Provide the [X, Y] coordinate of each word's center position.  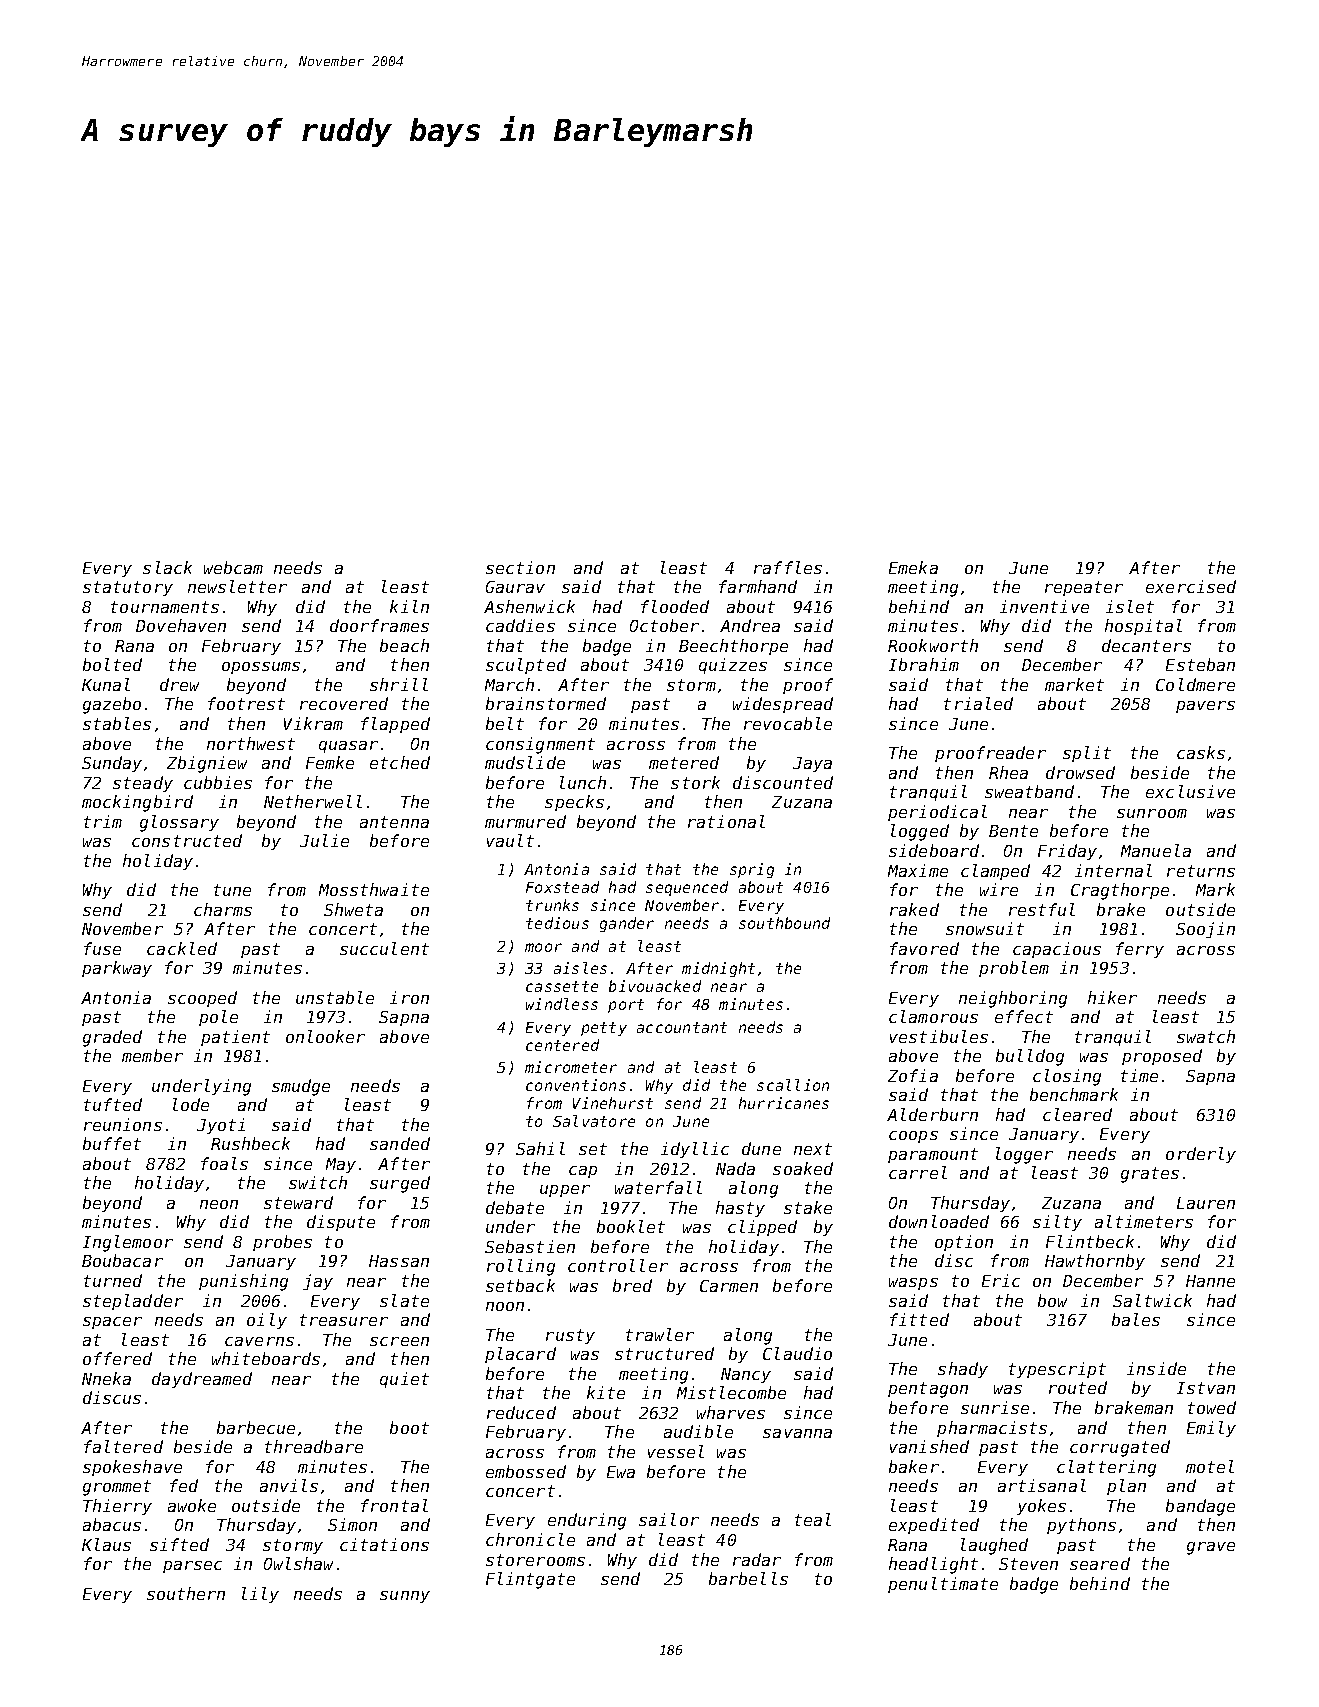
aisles [580, 968]
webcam [233, 567]
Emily [1211, 1429]
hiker [1112, 997]
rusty [570, 1336]
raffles [788, 567]
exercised [1191, 586]
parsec [192, 1567]
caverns [259, 1341]
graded [112, 1038]
